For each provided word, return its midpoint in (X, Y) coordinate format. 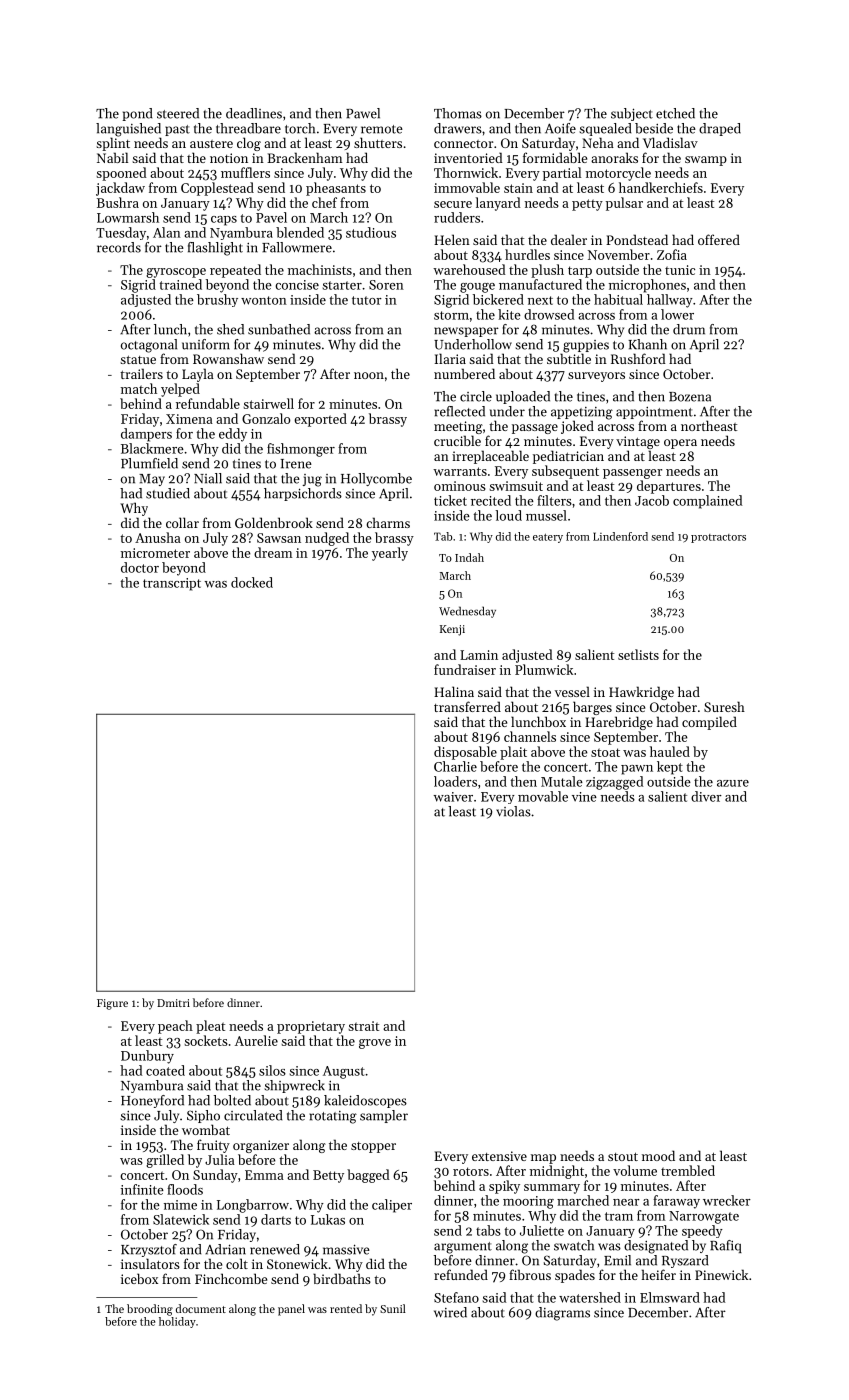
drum (689, 329)
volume (635, 1170)
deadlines (254, 113)
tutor (367, 300)
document (201, 1308)
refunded (461, 1274)
